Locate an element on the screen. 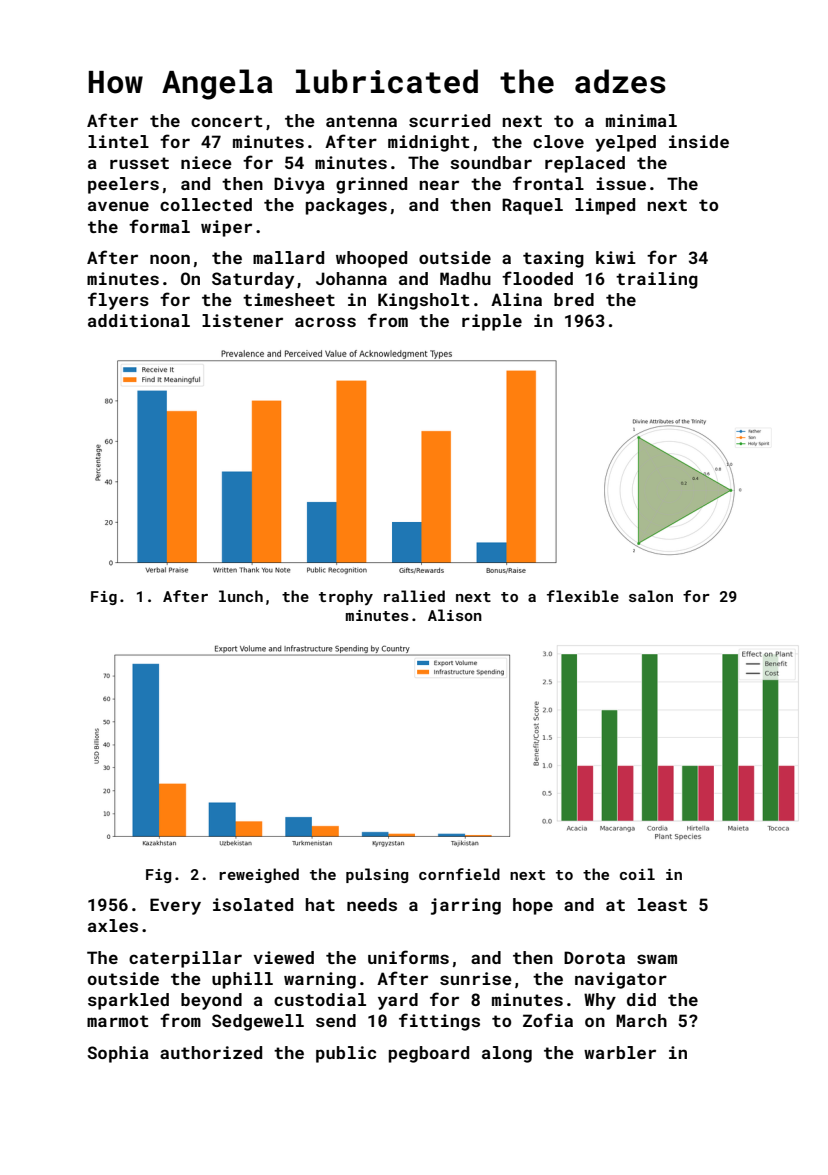  inside is located at coordinates (699, 141).
